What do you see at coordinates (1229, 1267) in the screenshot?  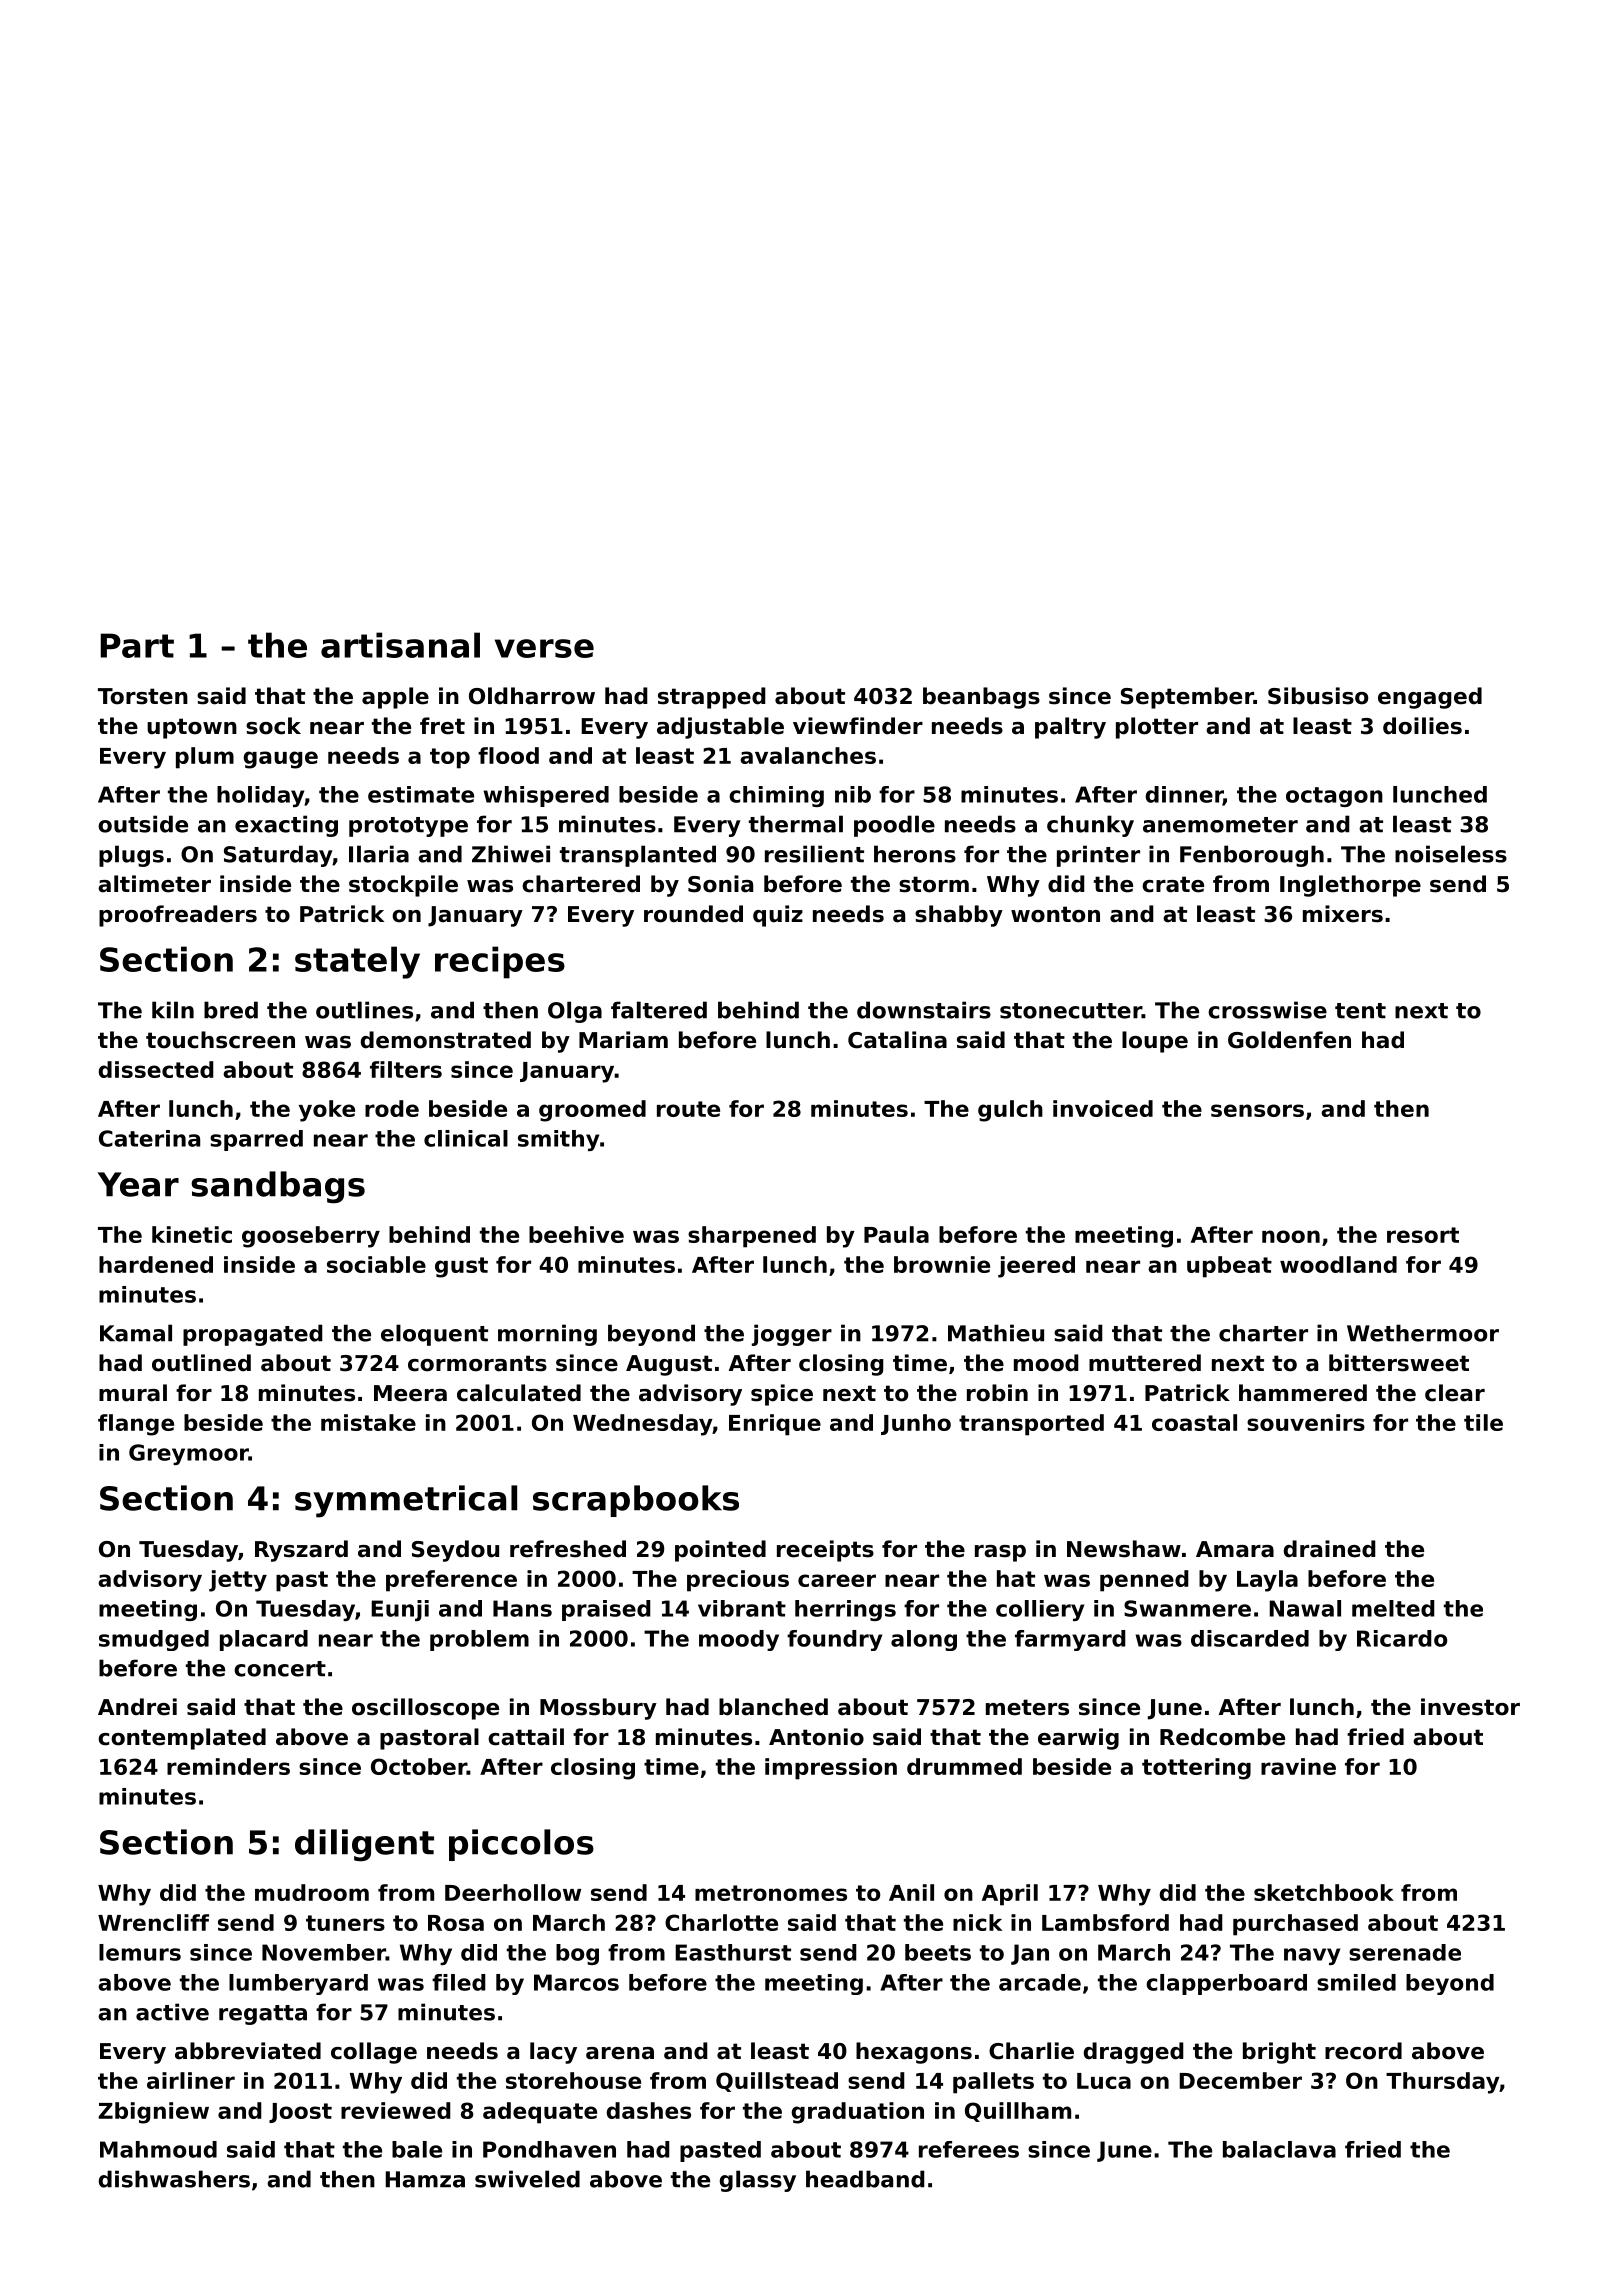 I see `upbeat` at bounding box center [1229, 1267].
